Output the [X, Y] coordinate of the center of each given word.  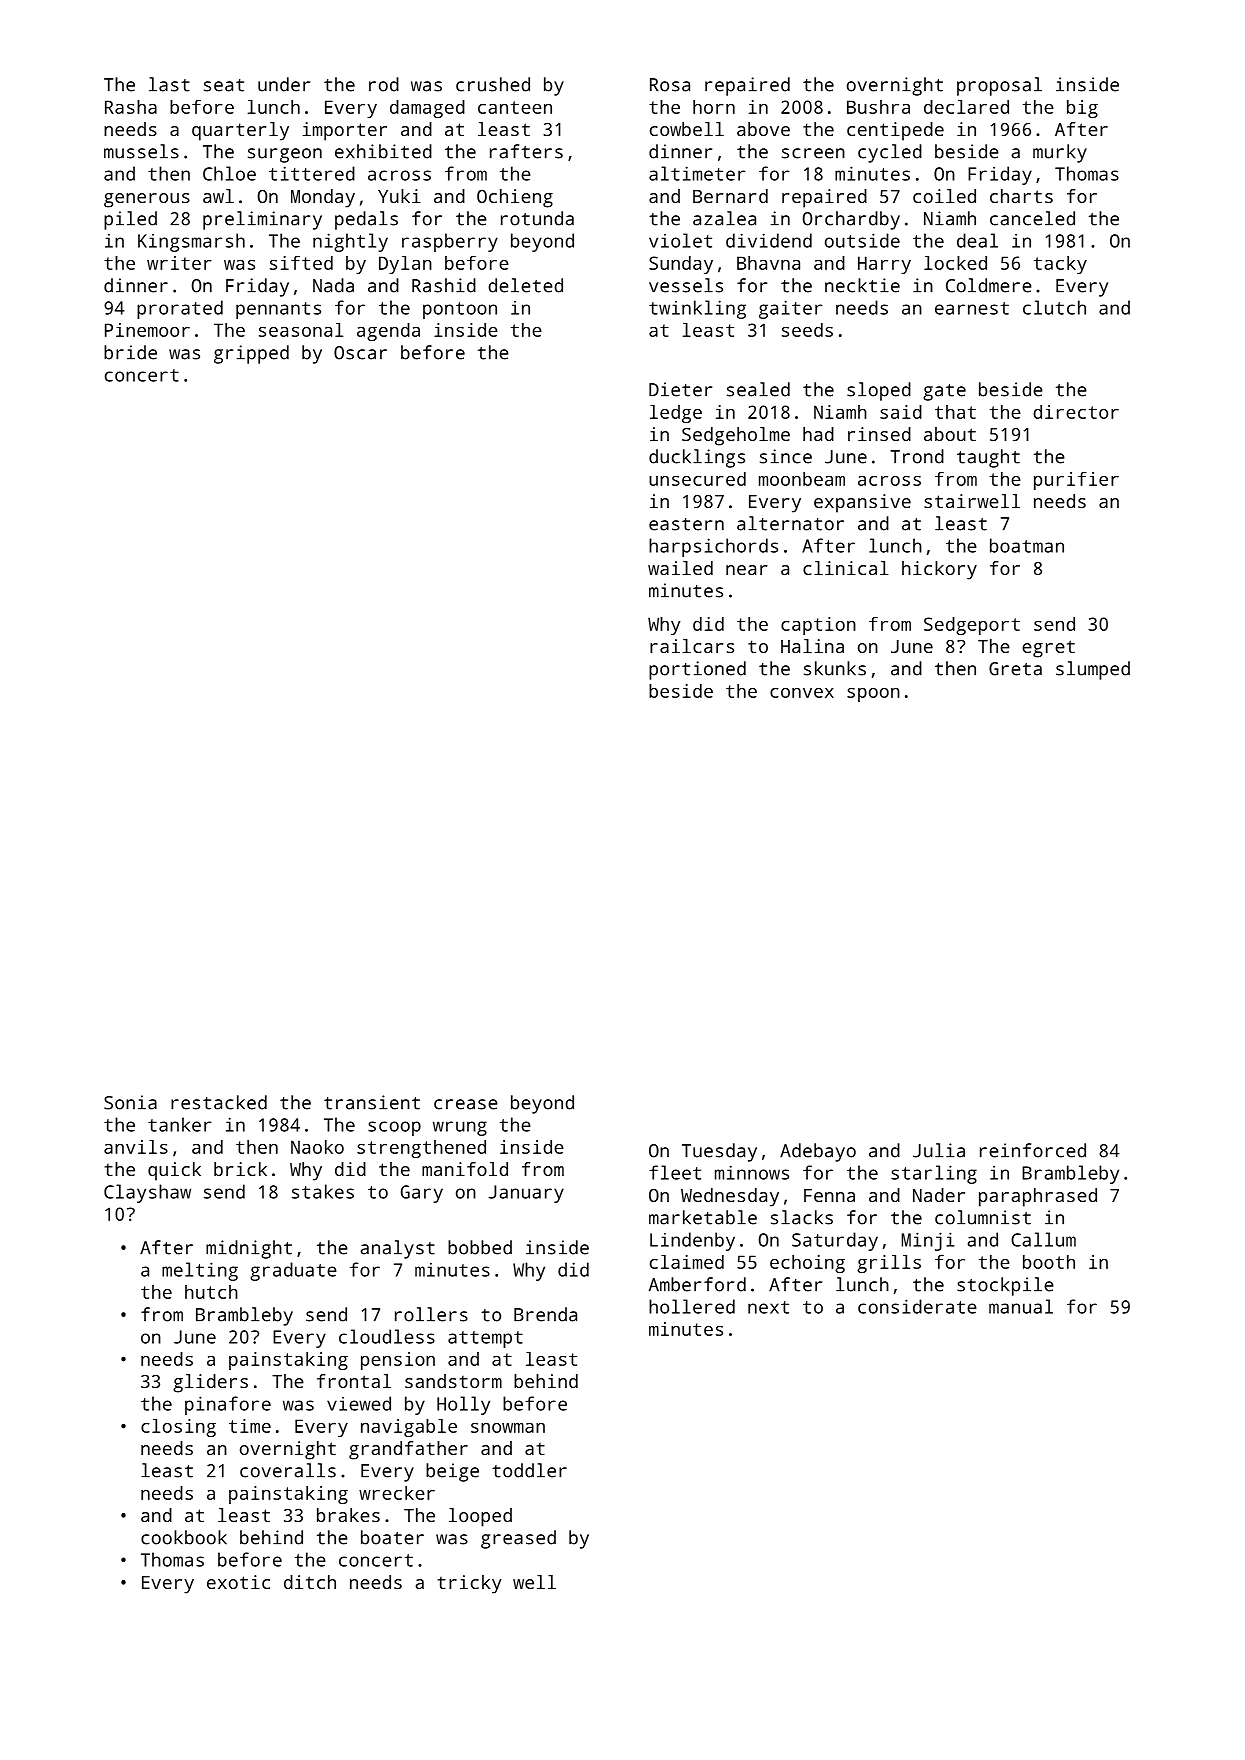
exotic [238, 1582]
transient [372, 1102]
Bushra [878, 107]
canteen [515, 107]
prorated [180, 309]
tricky [470, 1584]
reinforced [1033, 1150]
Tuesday [719, 1152]
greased [518, 1539]
